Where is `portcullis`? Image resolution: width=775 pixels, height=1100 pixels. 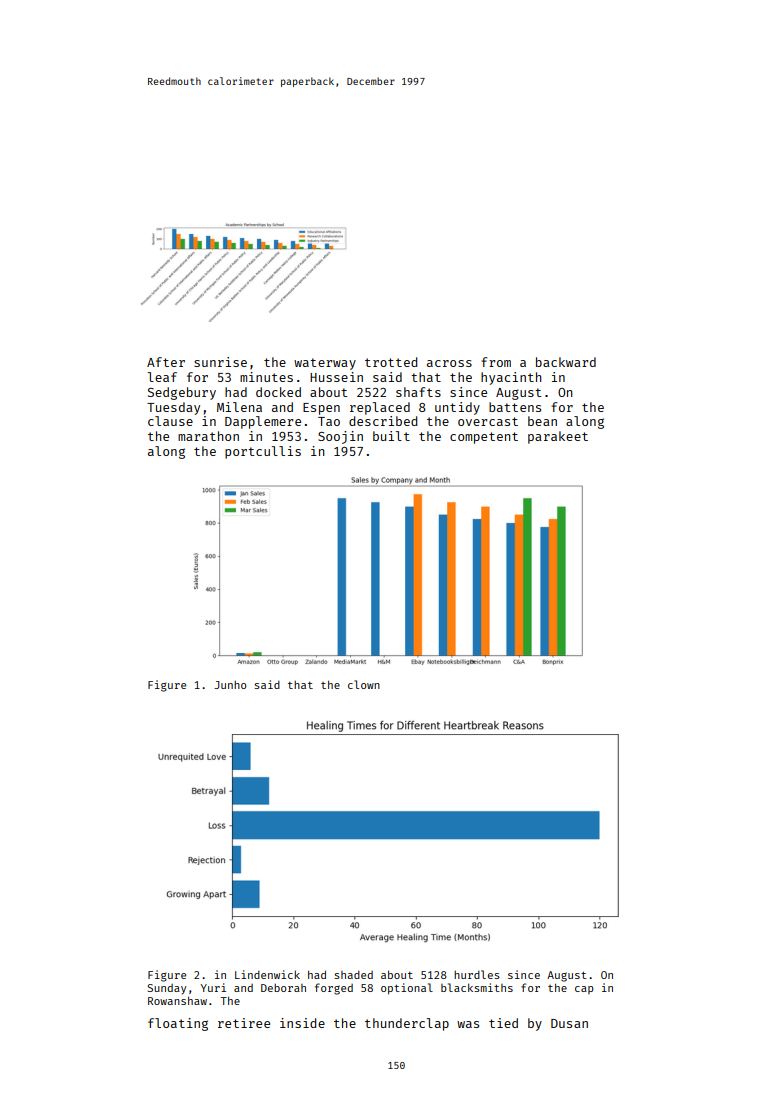 portcullis is located at coordinates (263, 452).
